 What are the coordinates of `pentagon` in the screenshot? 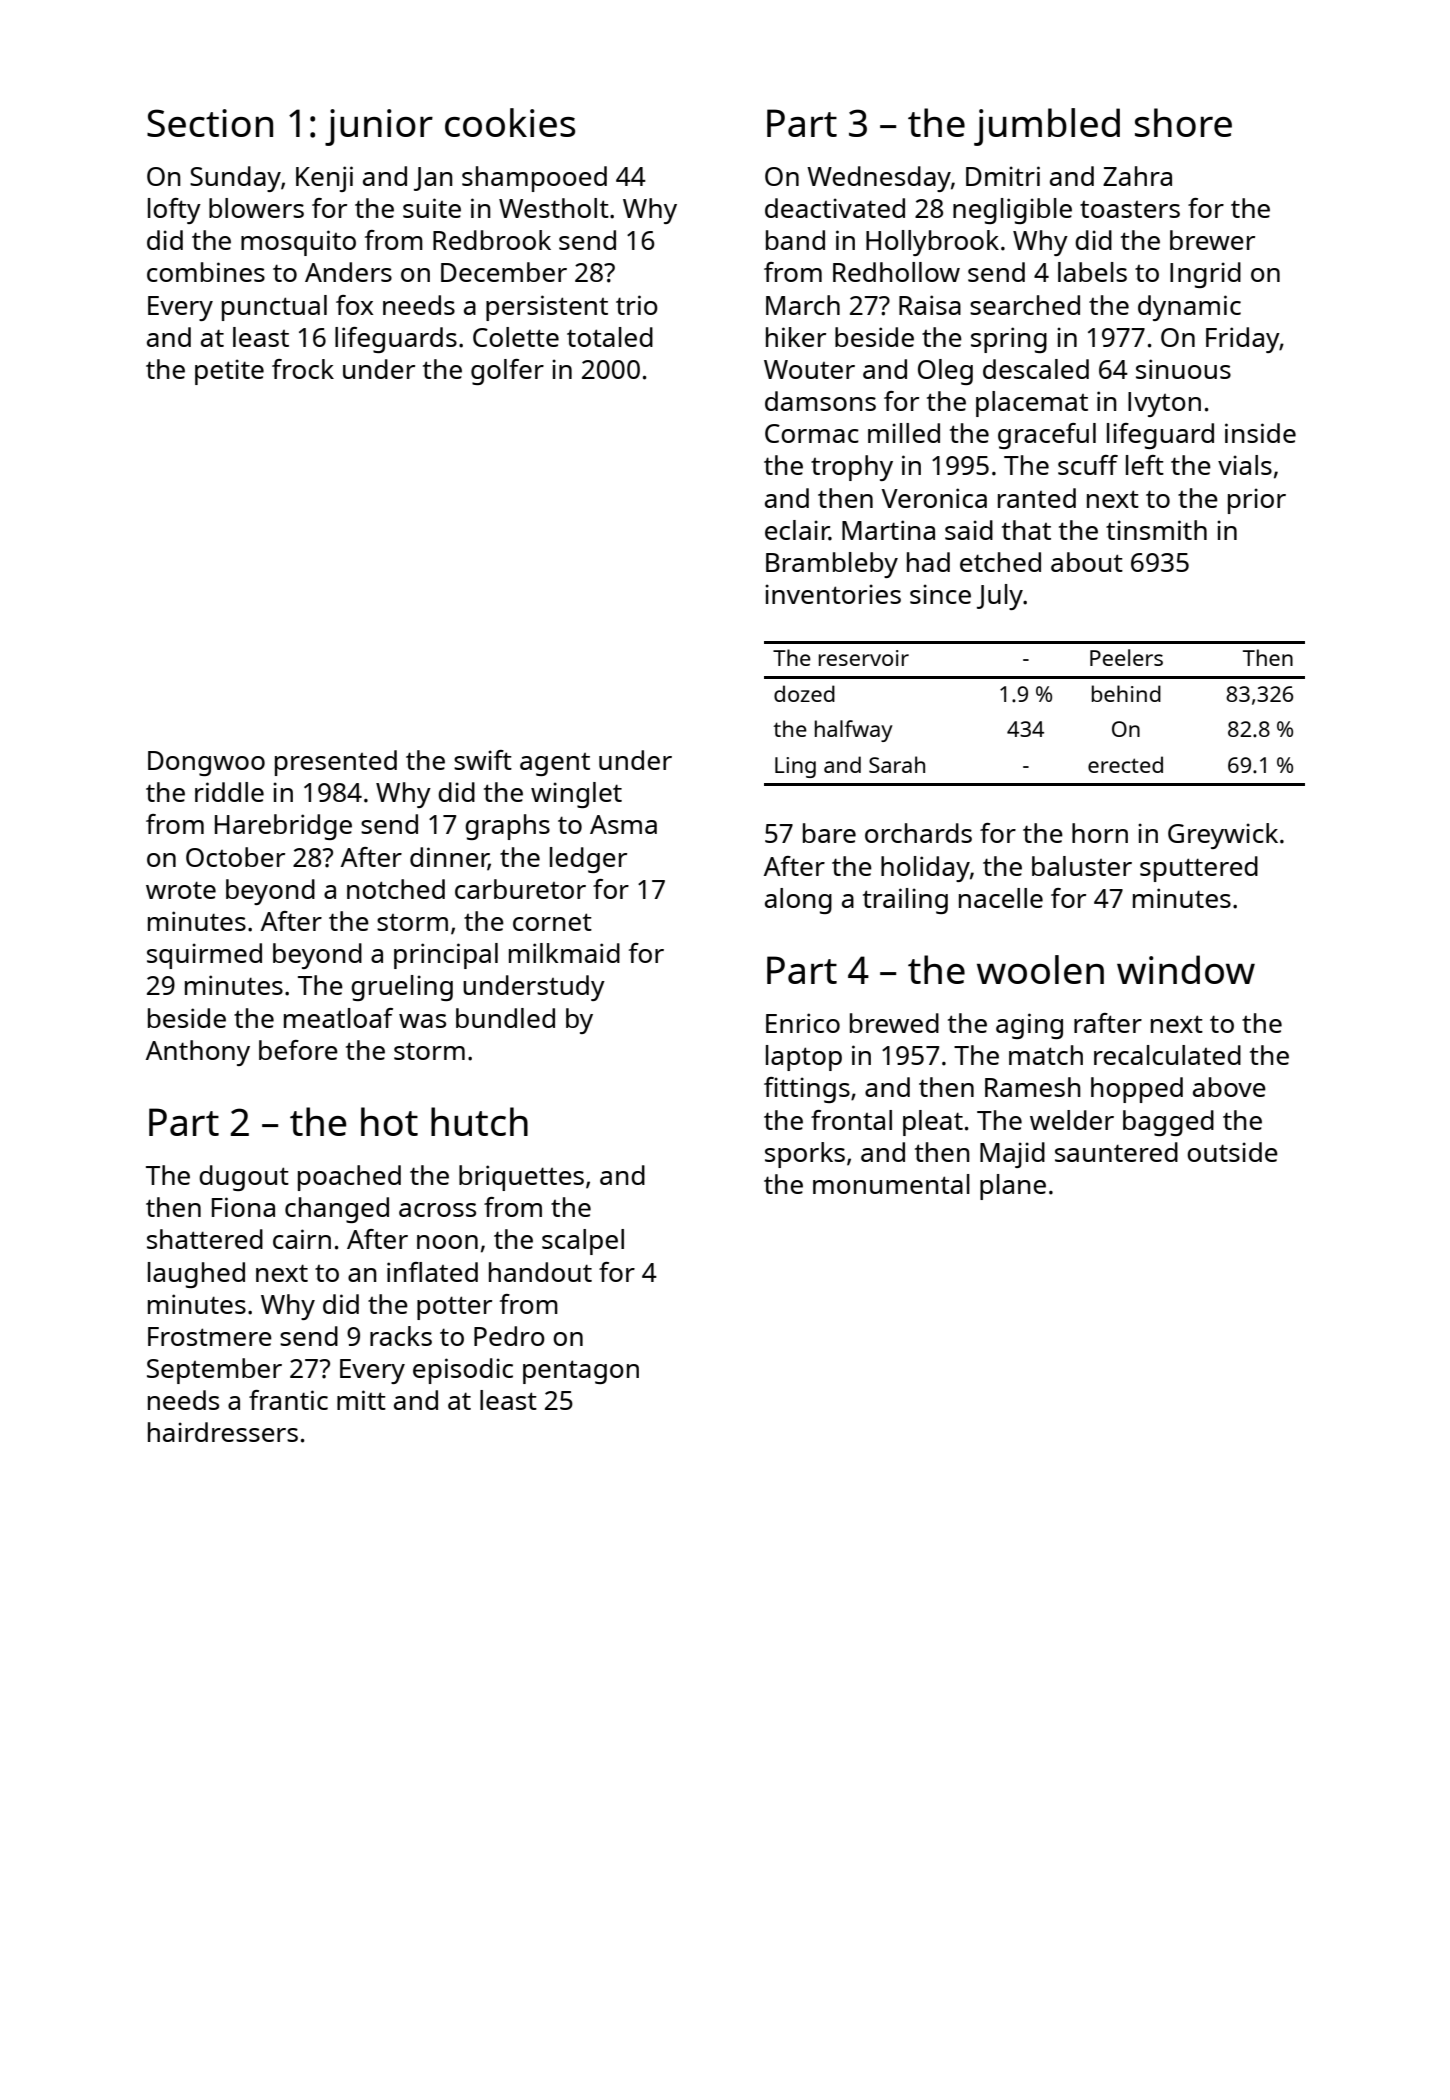 It's located at (581, 1372).
